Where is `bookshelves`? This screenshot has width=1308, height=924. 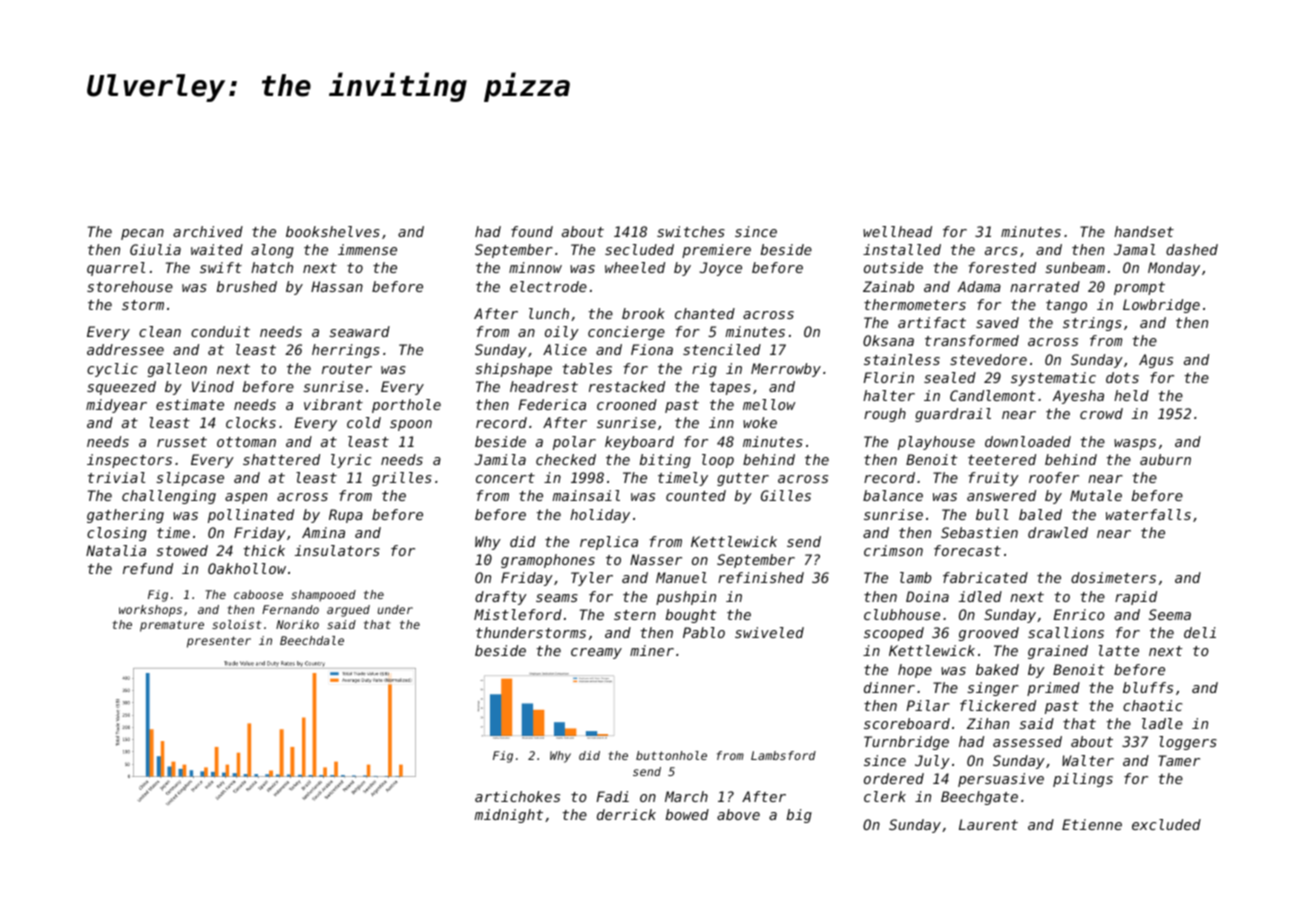 bookshelves is located at coordinates (333, 231).
